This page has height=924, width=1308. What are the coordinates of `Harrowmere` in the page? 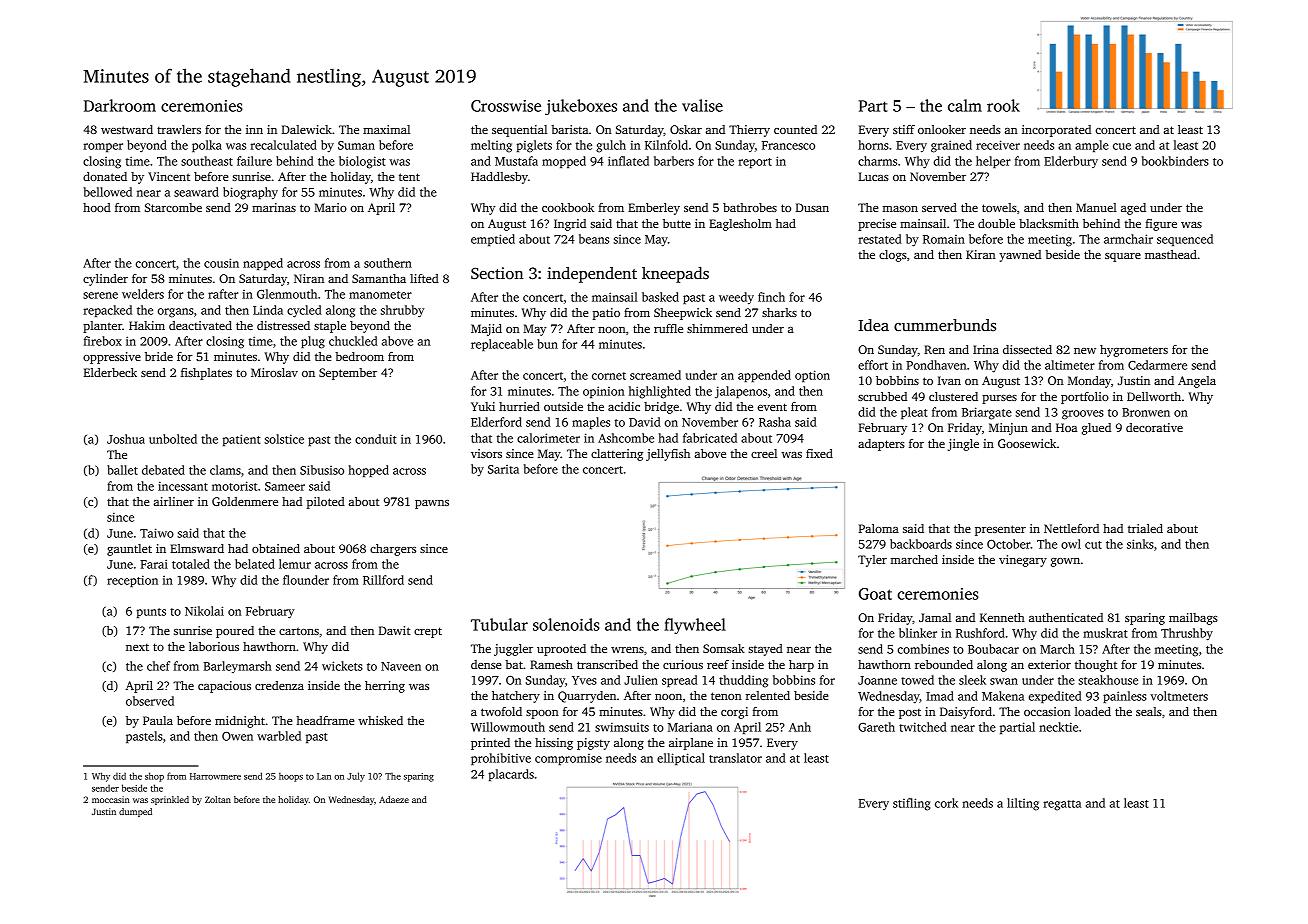 It's located at (215, 776).
